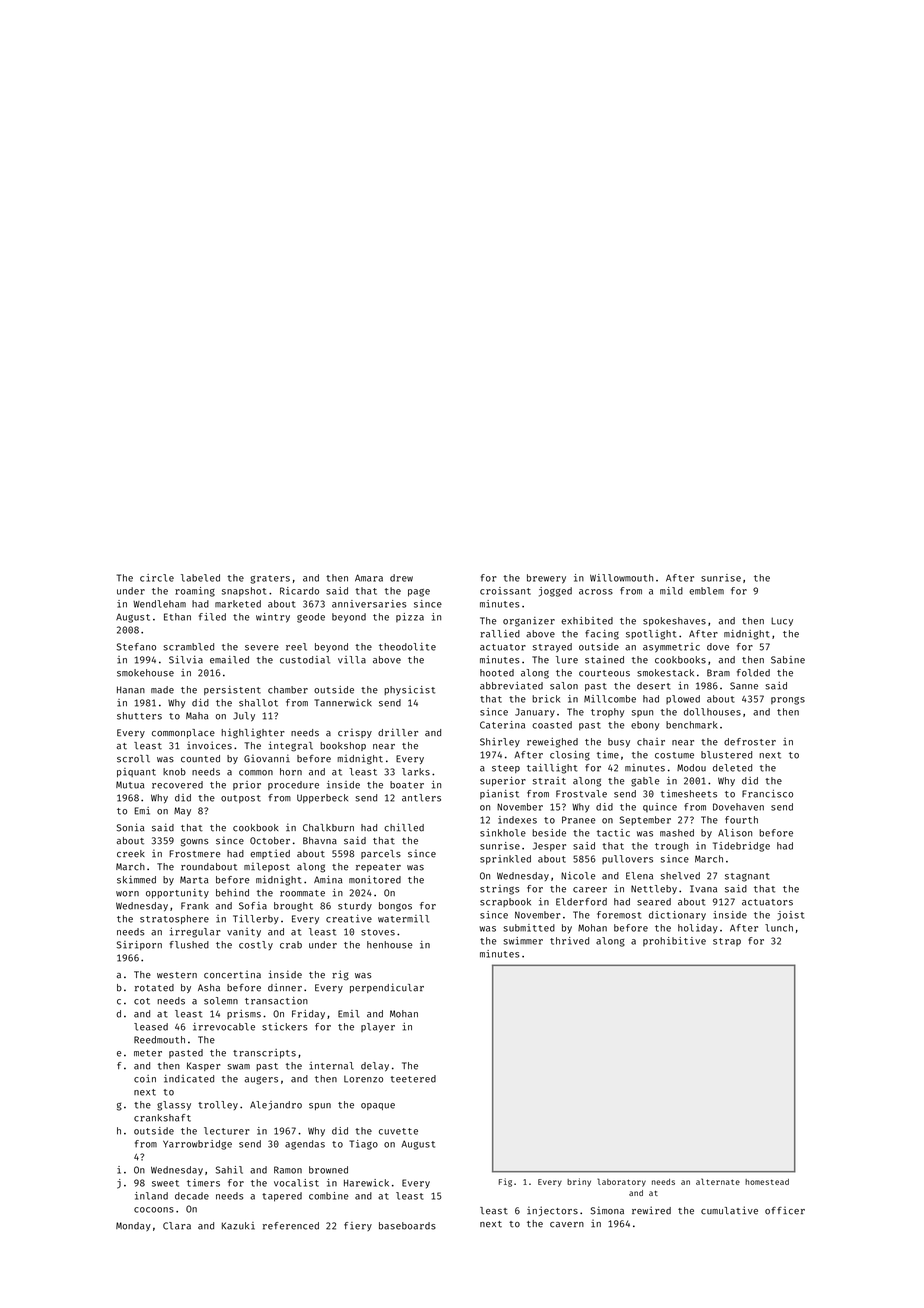 The height and width of the document is (1308, 924). Describe the element at coordinates (409, 690) in the document. I see `physicist` at that location.
